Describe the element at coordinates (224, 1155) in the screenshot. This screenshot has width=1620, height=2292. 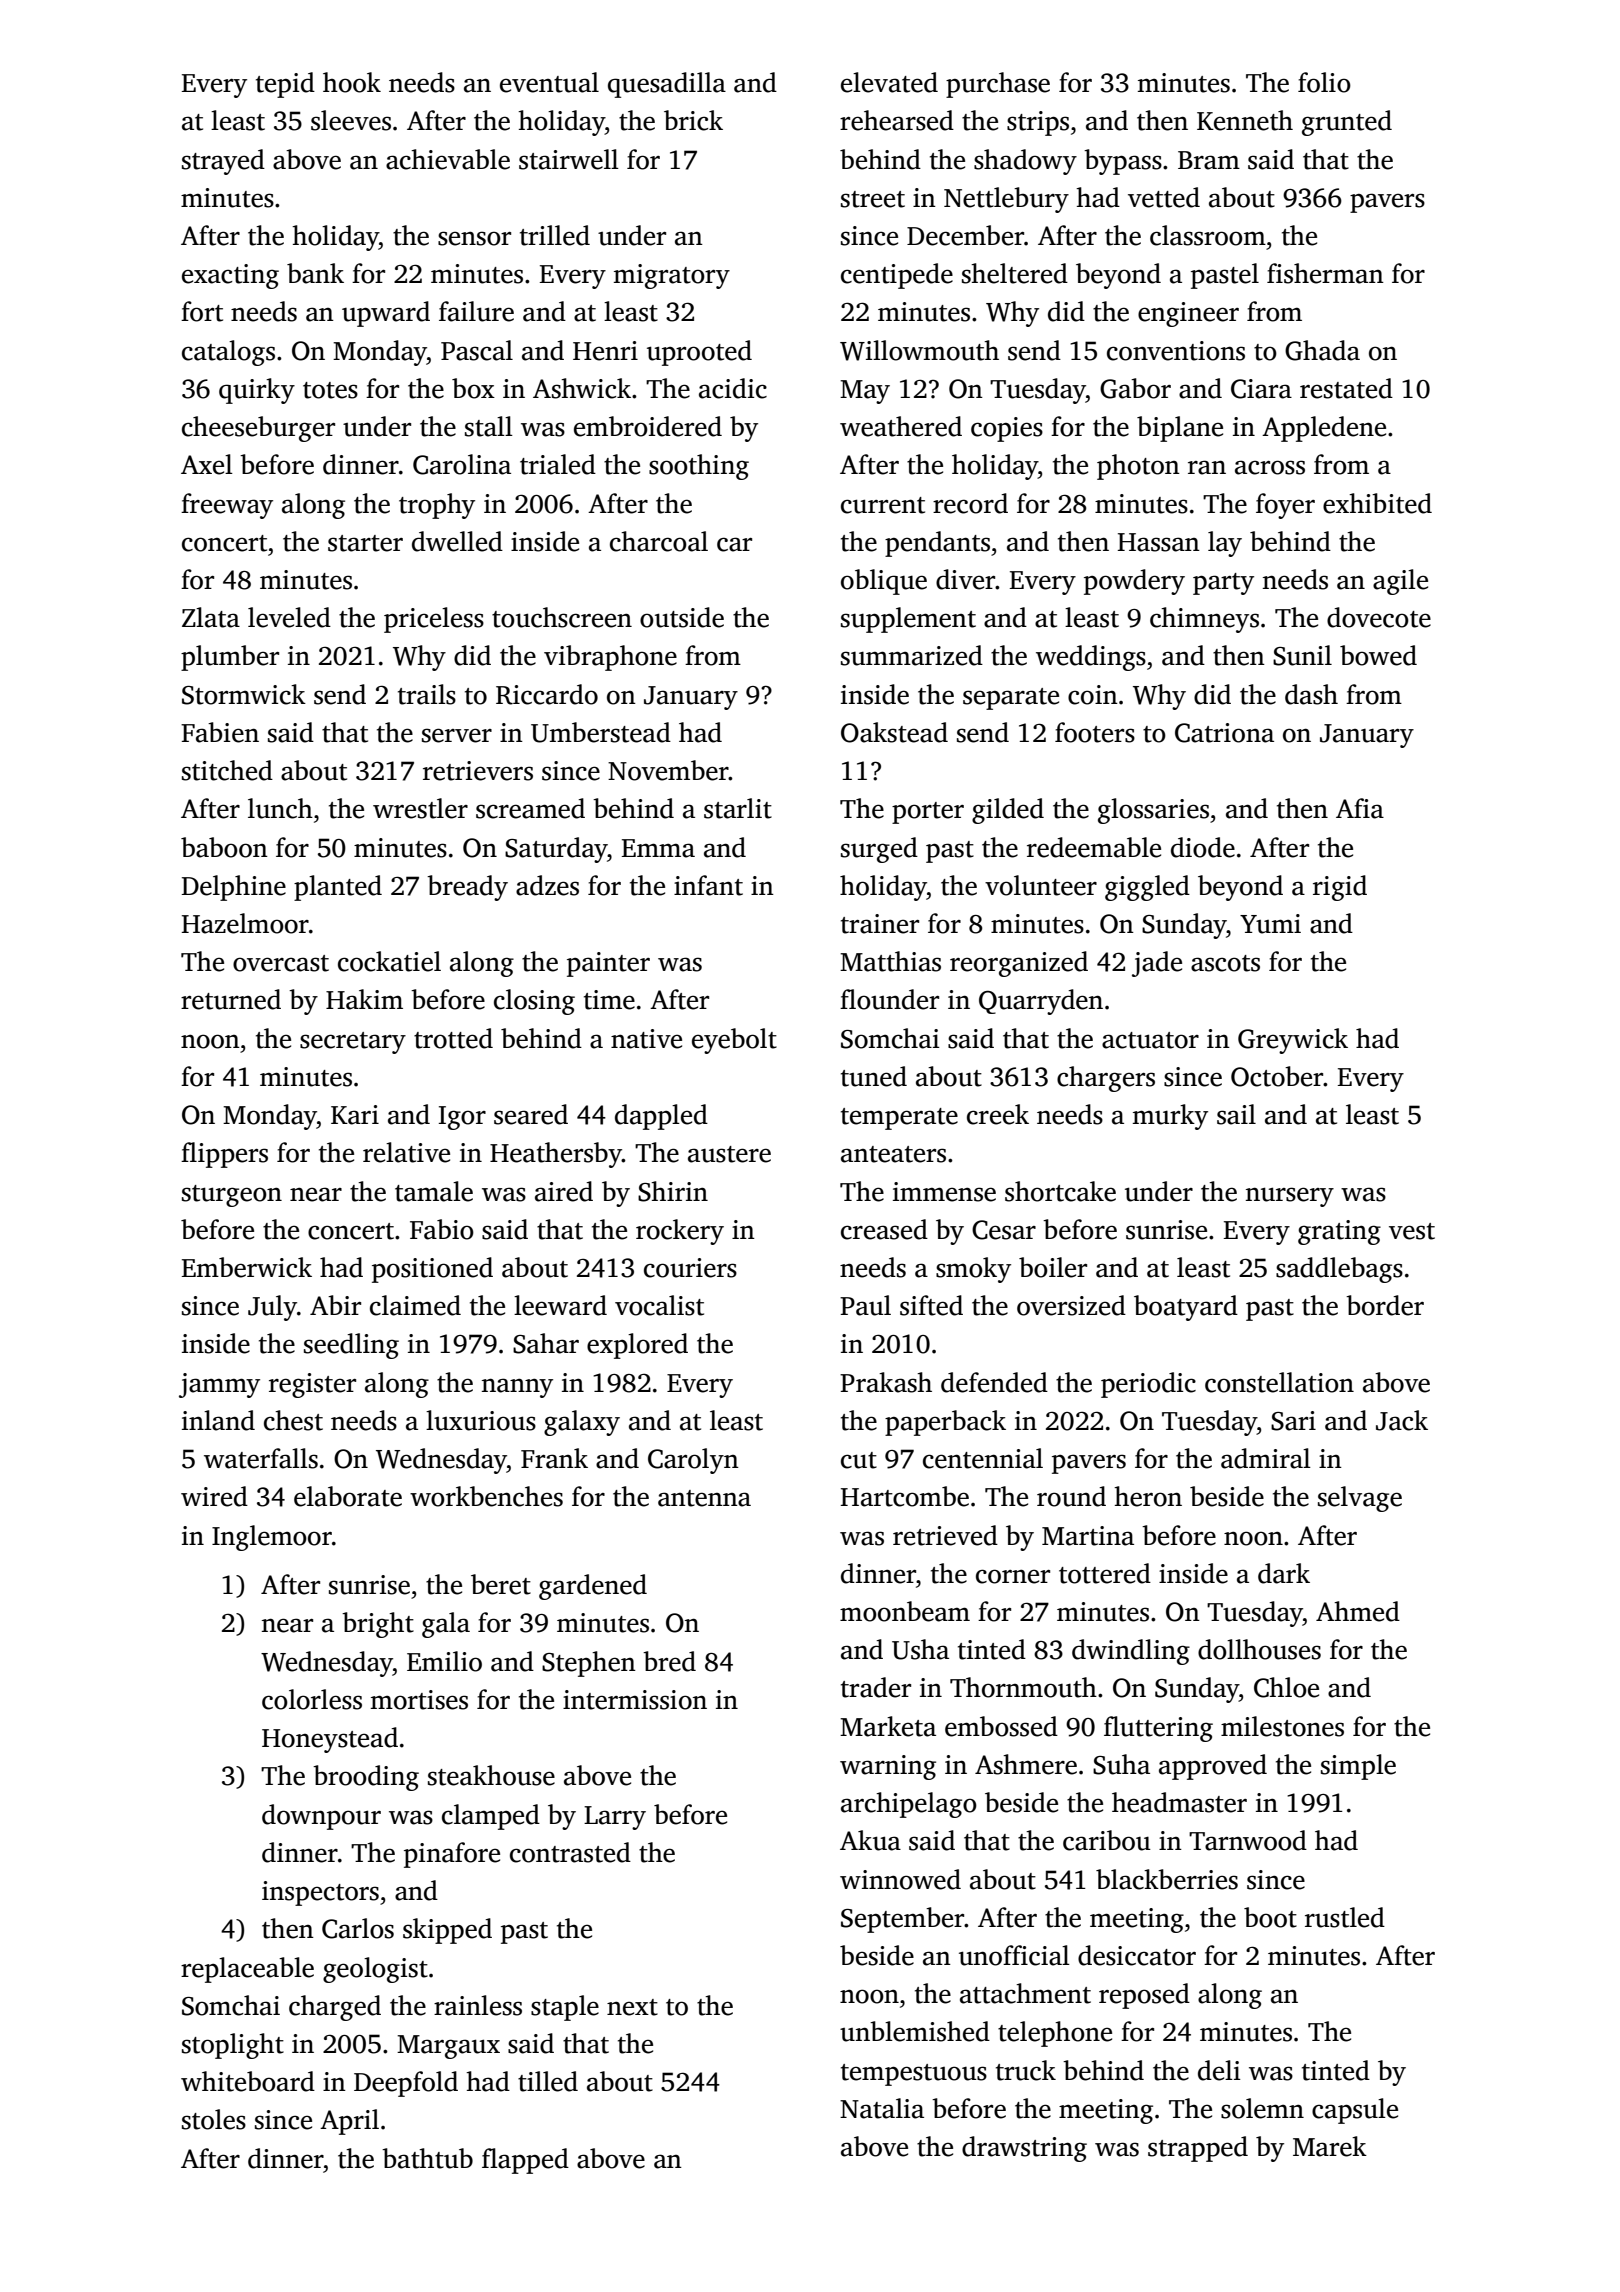
I see `flippers` at that location.
